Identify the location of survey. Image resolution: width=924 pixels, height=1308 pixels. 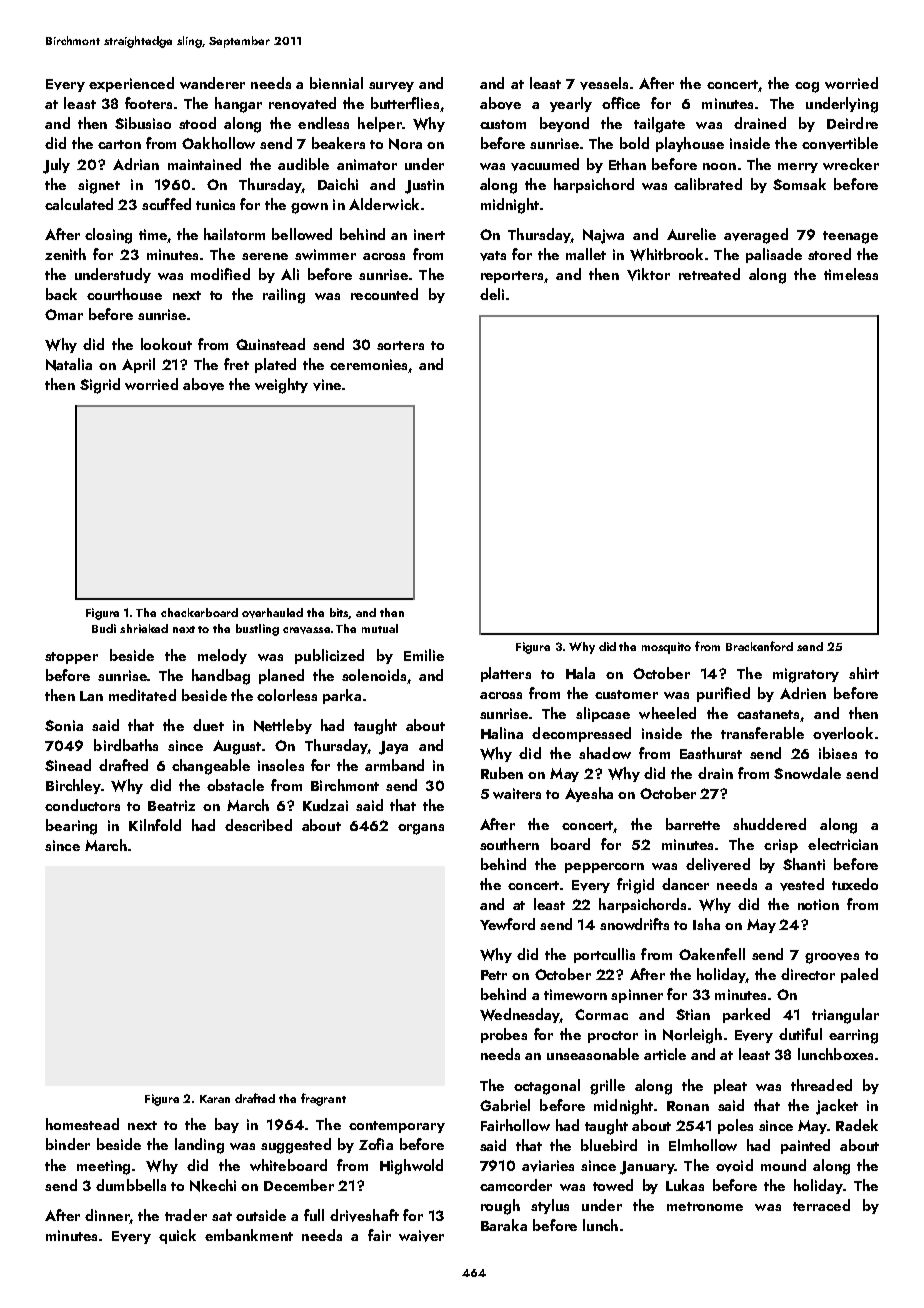
(391, 87).
